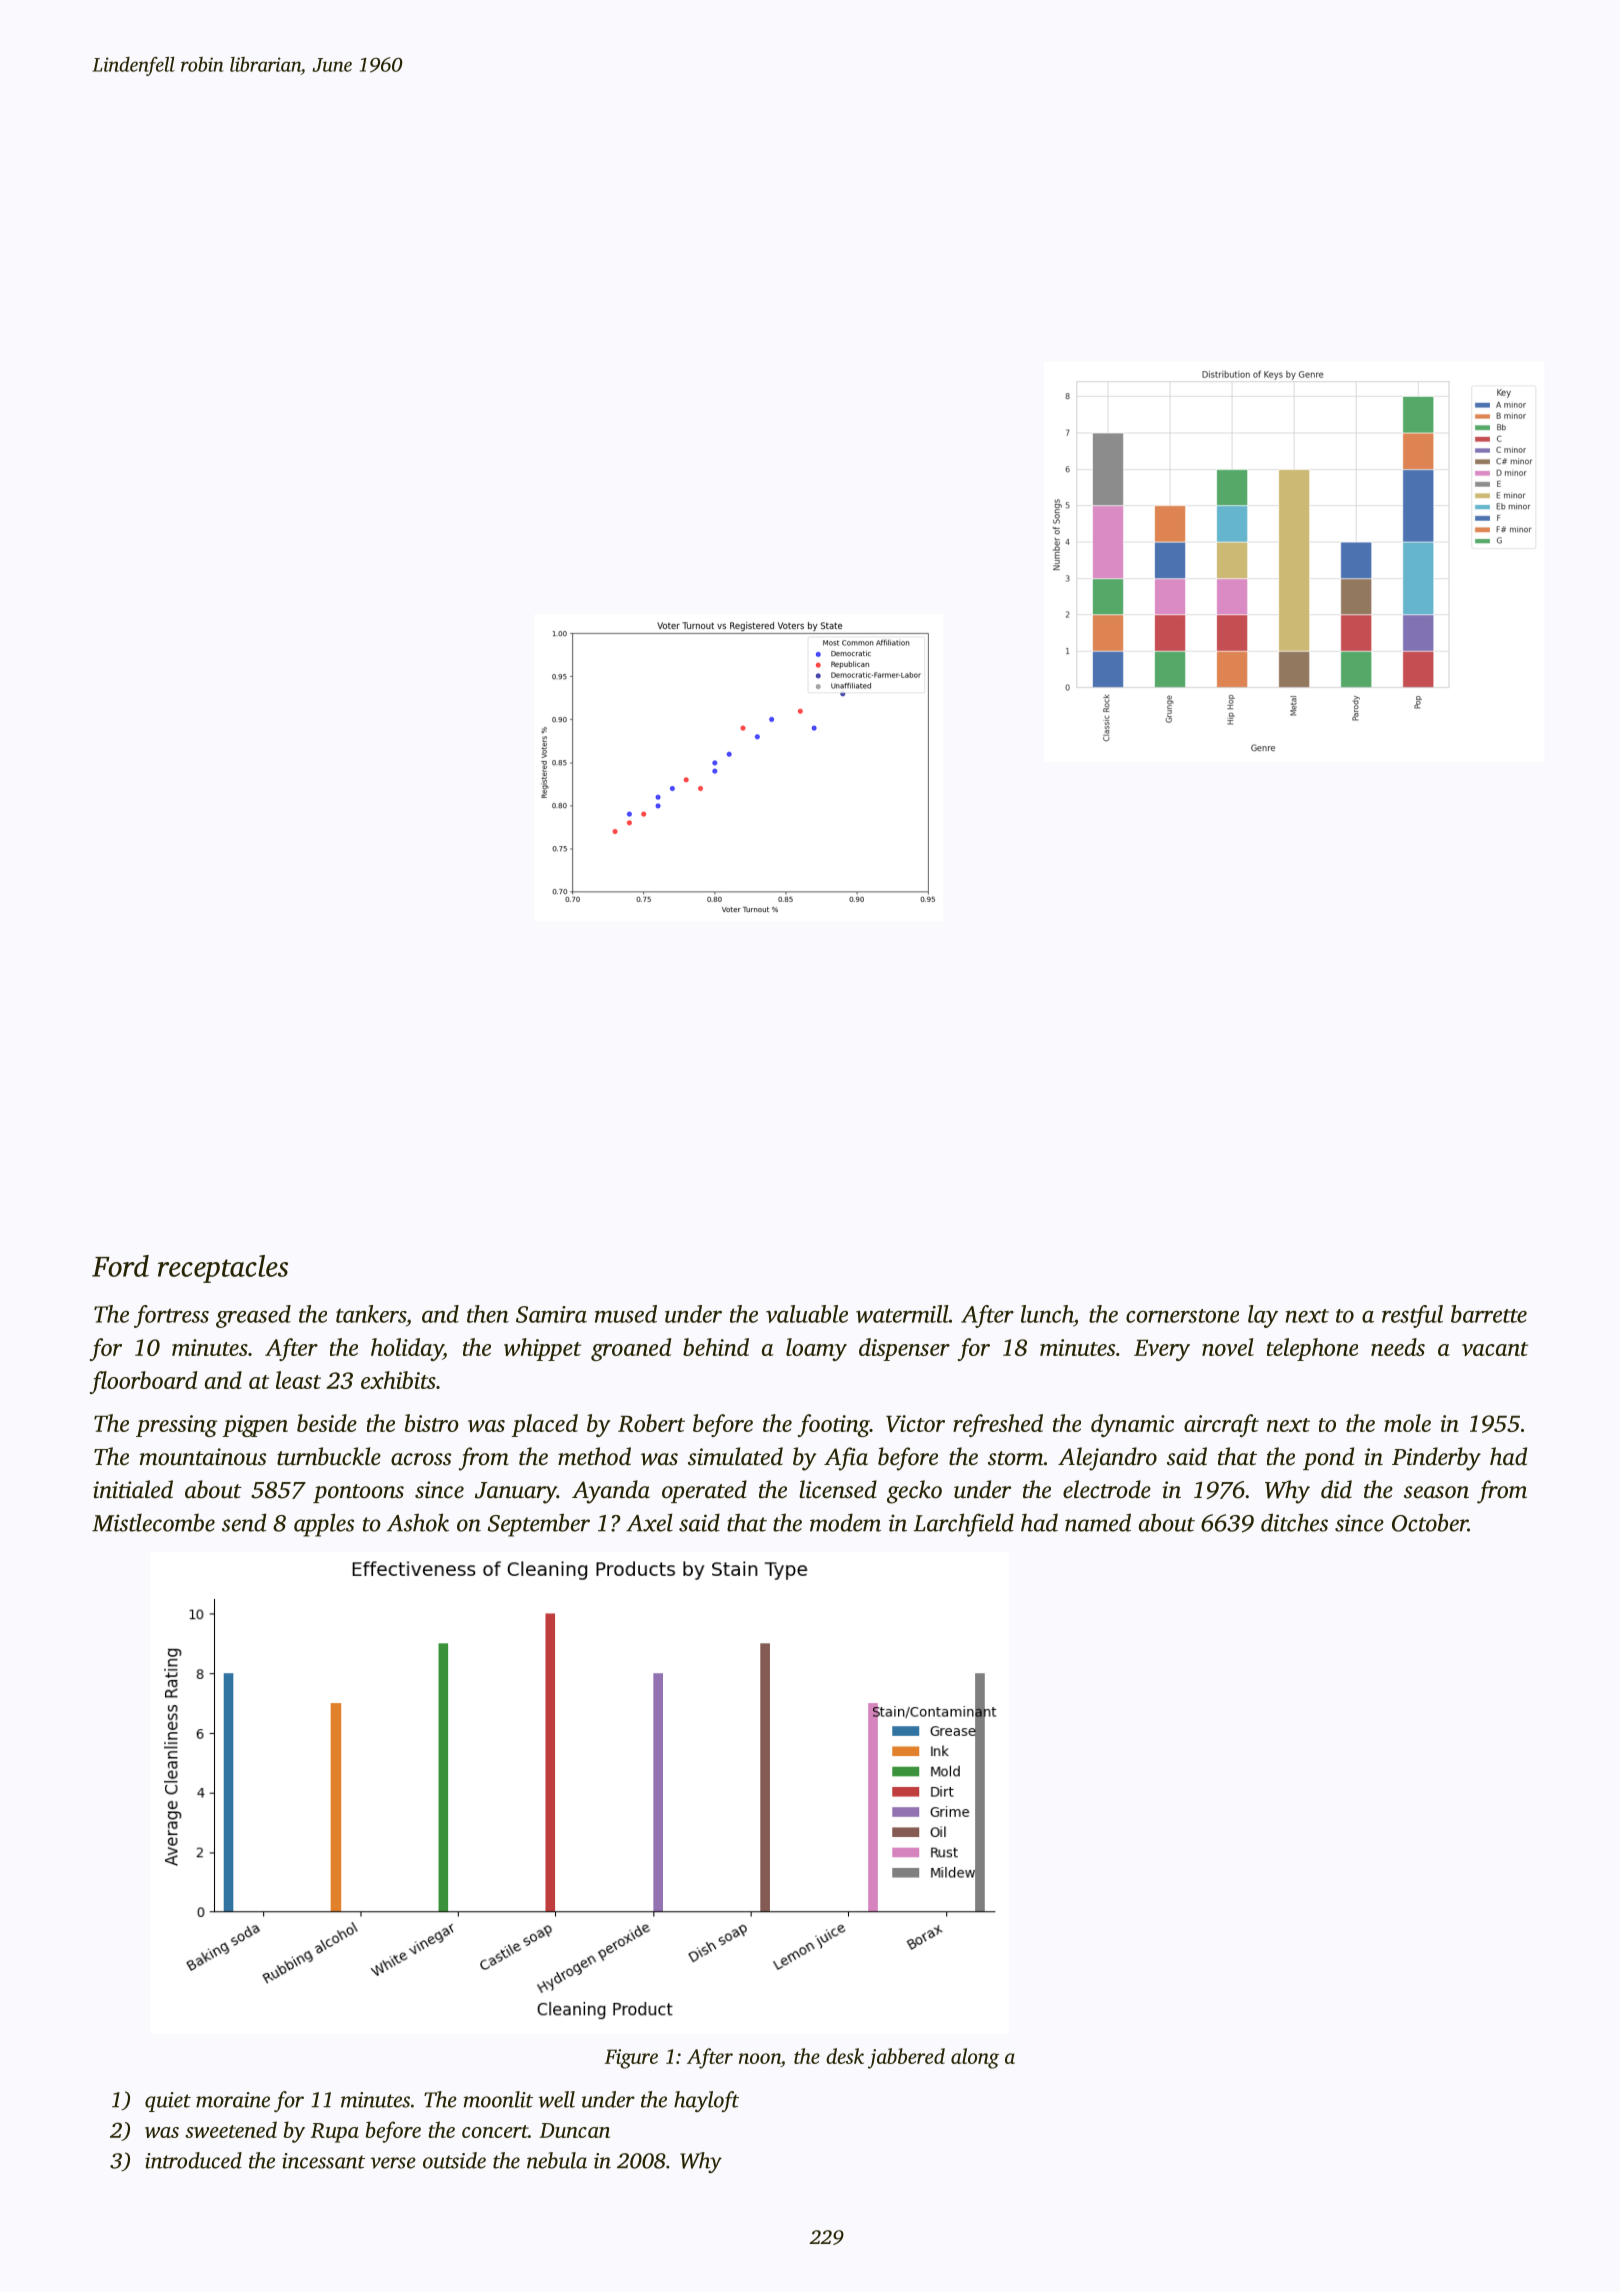  I want to click on Figure, so click(631, 2059).
